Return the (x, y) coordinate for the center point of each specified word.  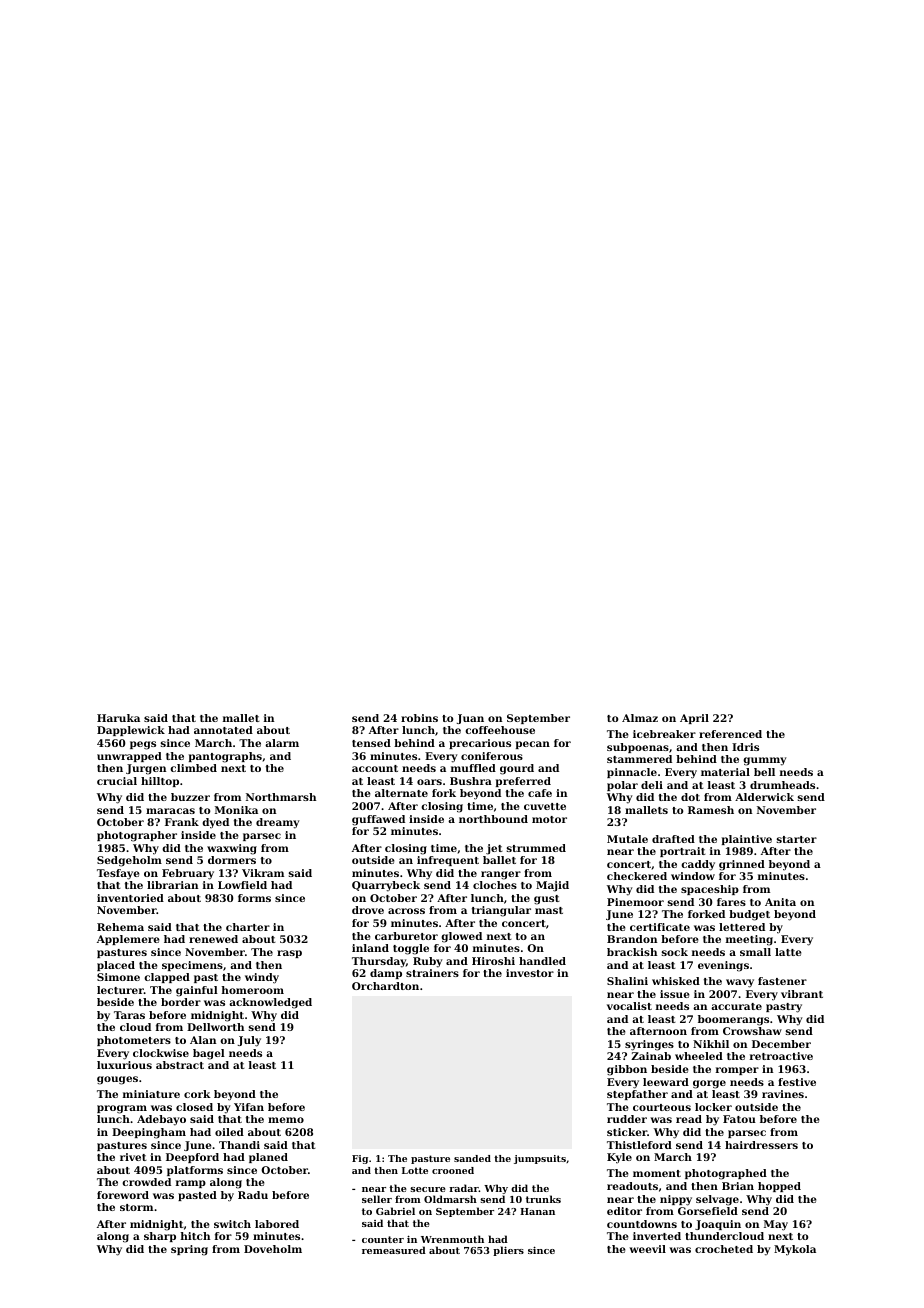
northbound (493, 819)
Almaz (640, 718)
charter (248, 927)
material (725, 772)
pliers (508, 1251)
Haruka (118, 718)
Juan (470, 719)
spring (189, 1250)
